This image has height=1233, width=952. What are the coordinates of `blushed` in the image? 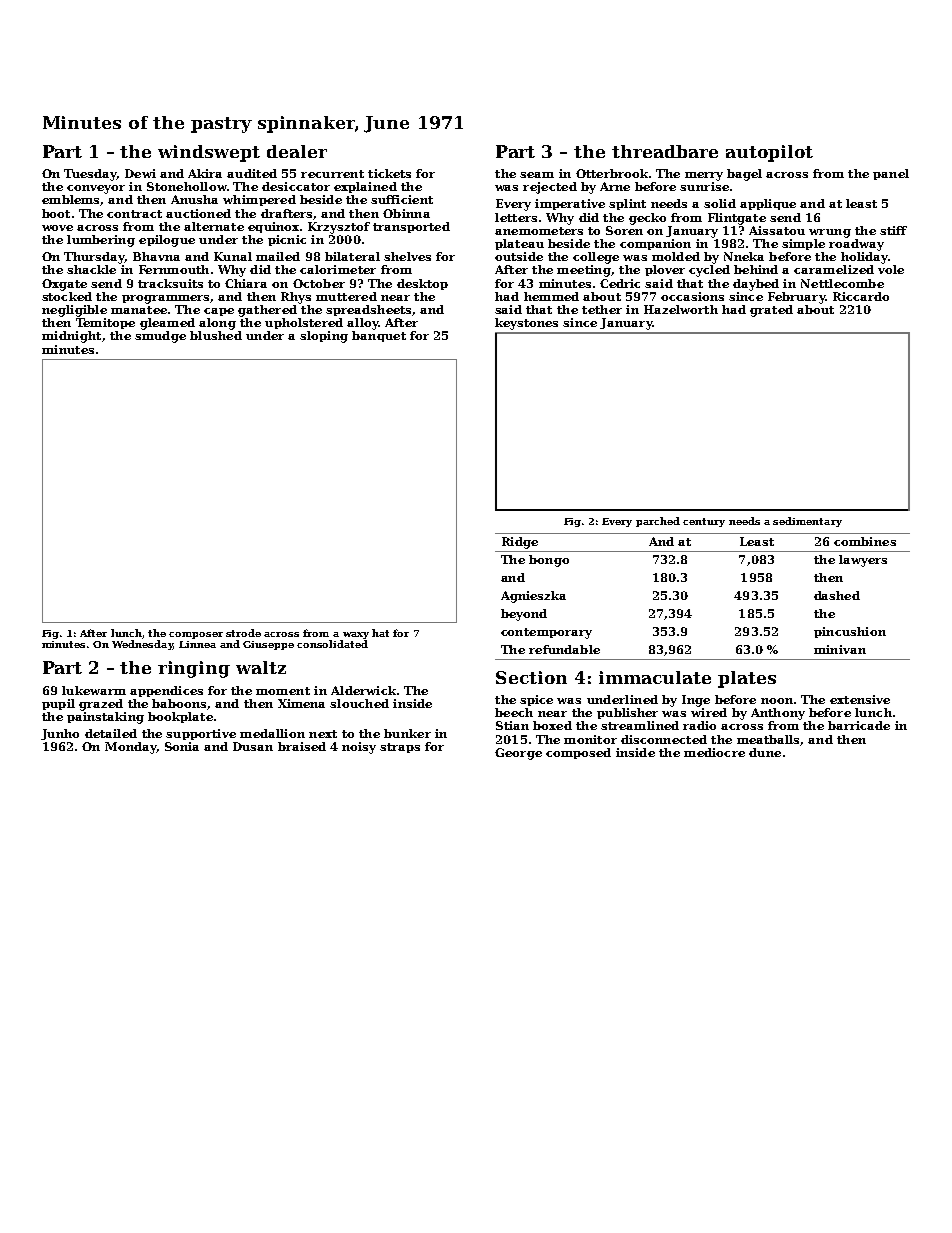 It's located at (216, 335).
